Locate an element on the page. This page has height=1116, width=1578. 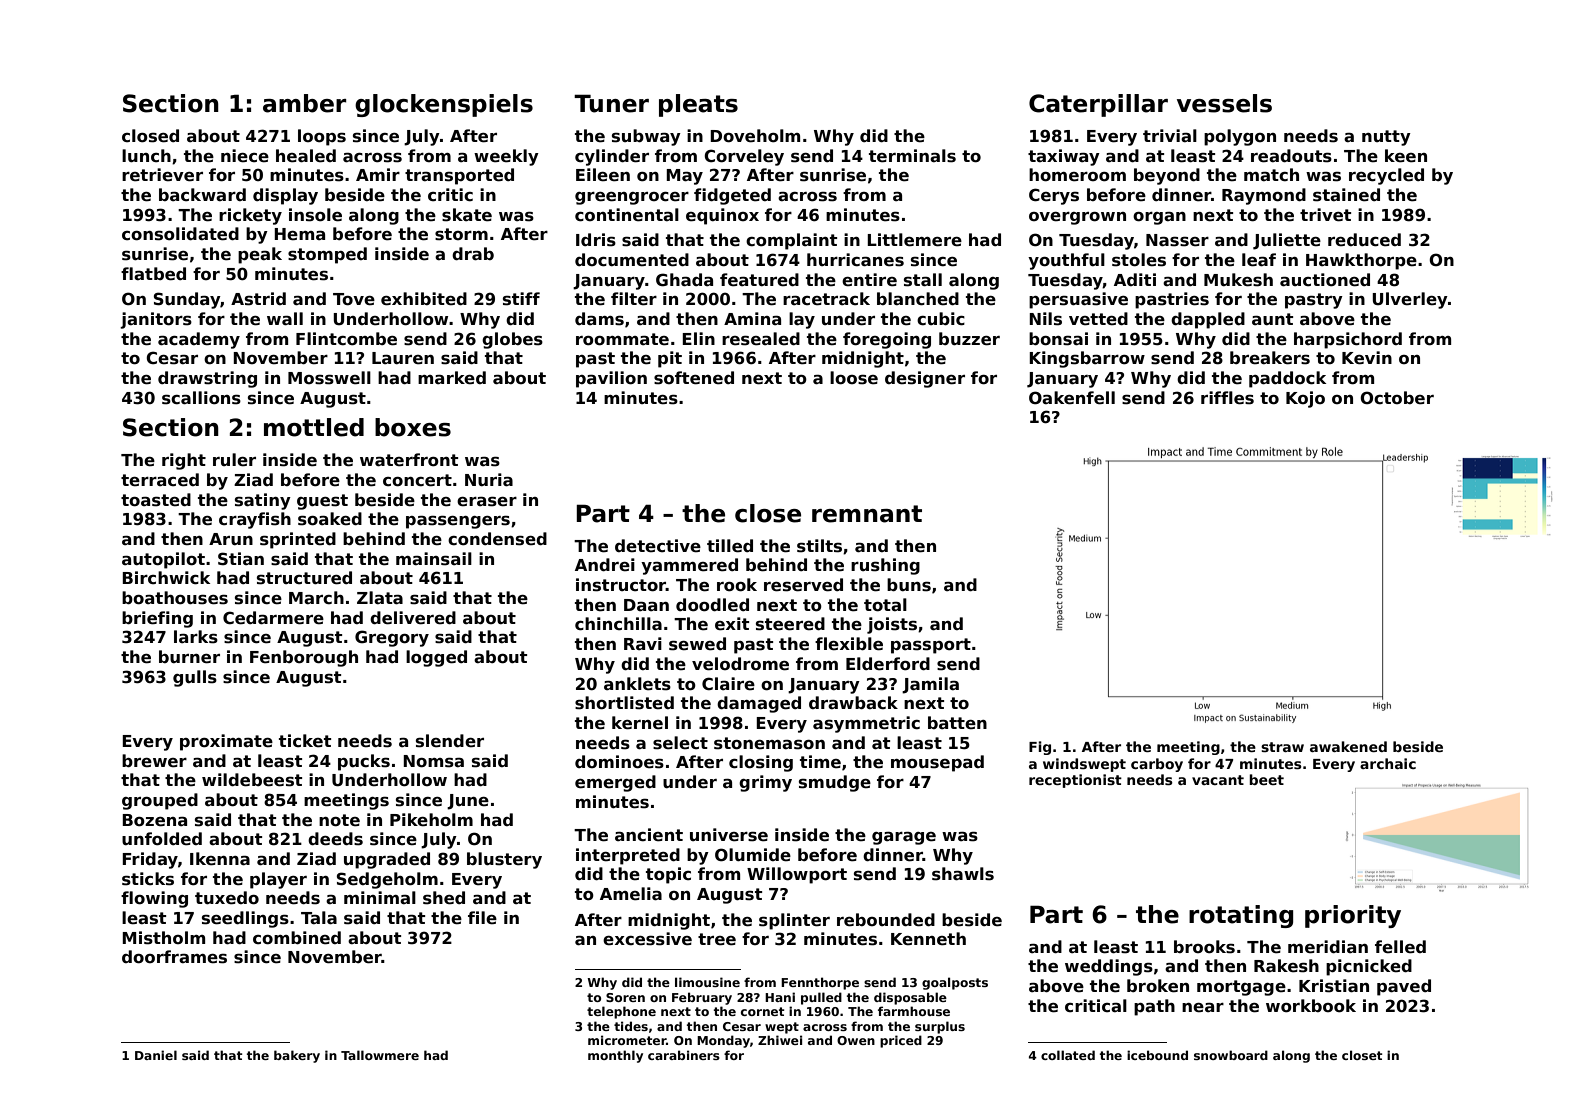
straw is located at coordinates (1282, 747).
